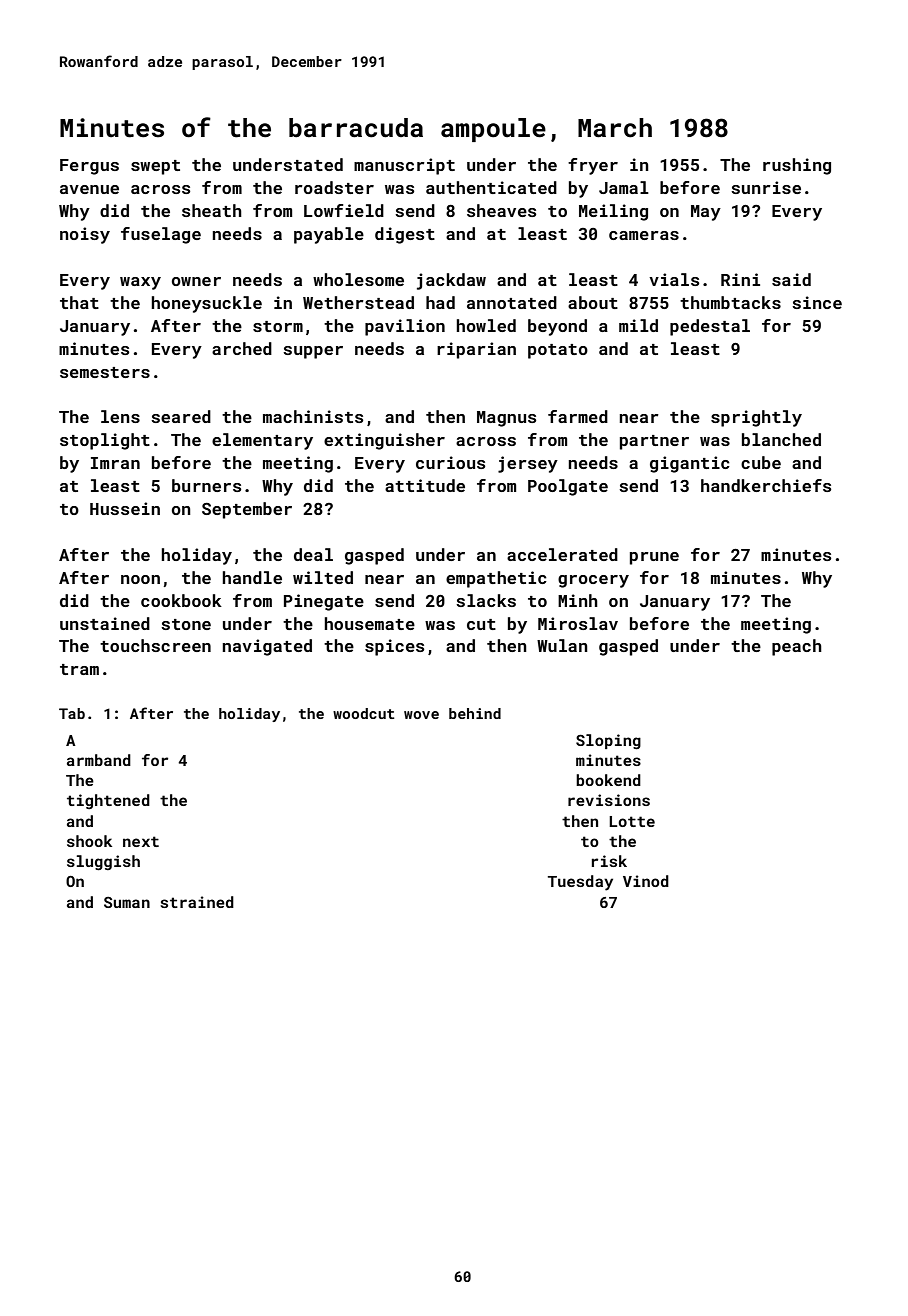 The image size is (908, 1316). I want to click on Minh, so click(578, 600).
